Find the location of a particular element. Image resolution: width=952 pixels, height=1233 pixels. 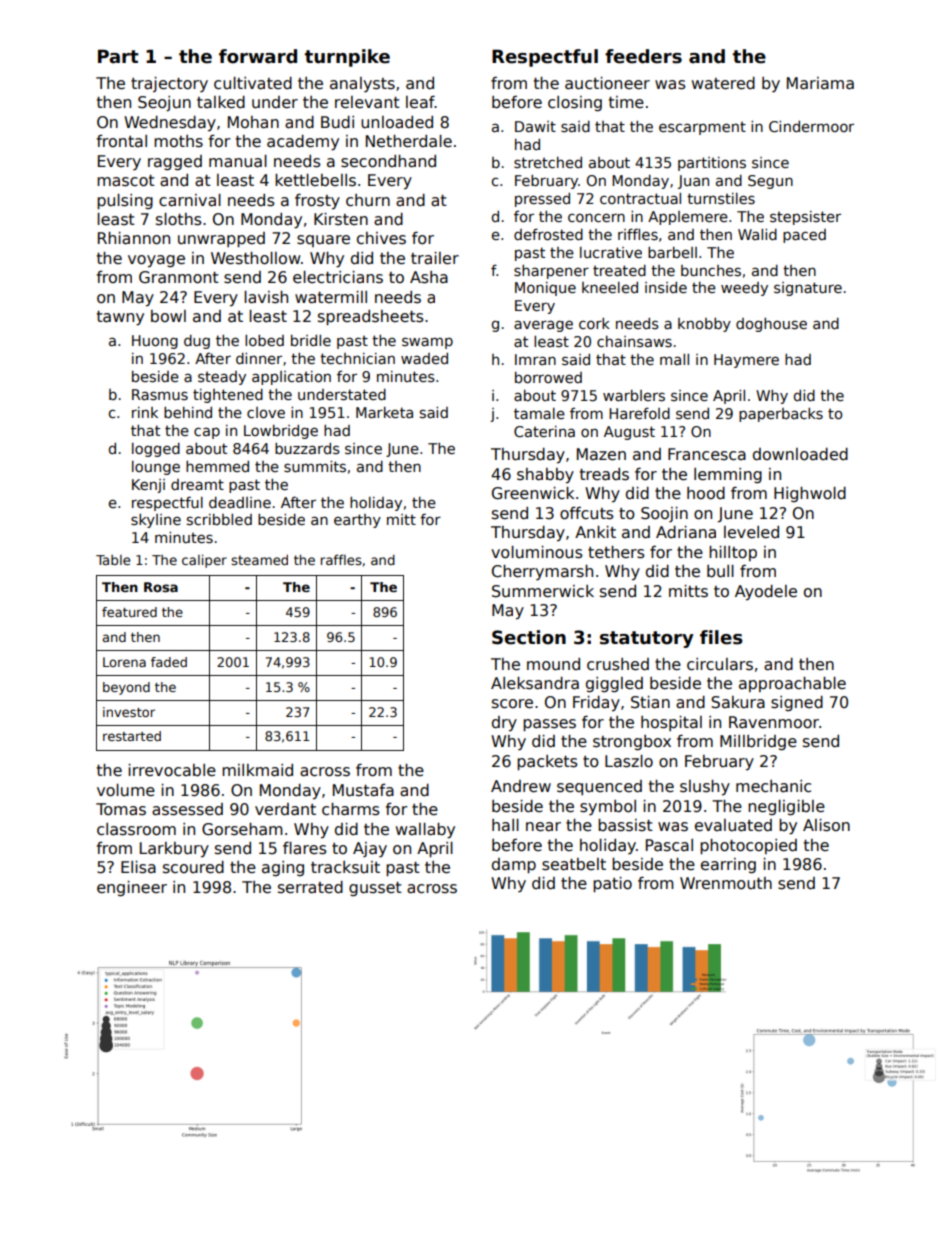

defrosted is located at coordinates (548, 234).
